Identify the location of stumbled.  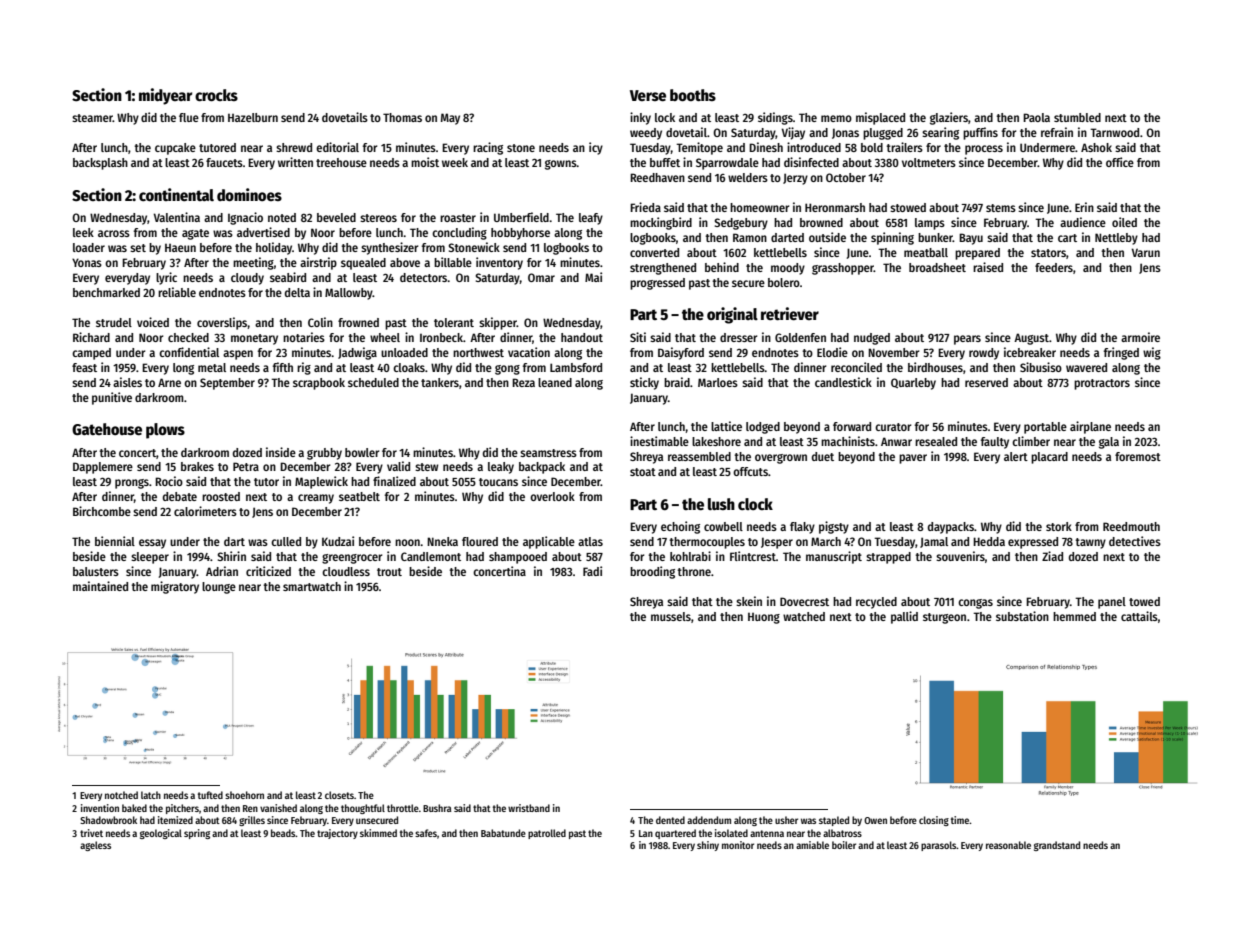
(1077, 117).
